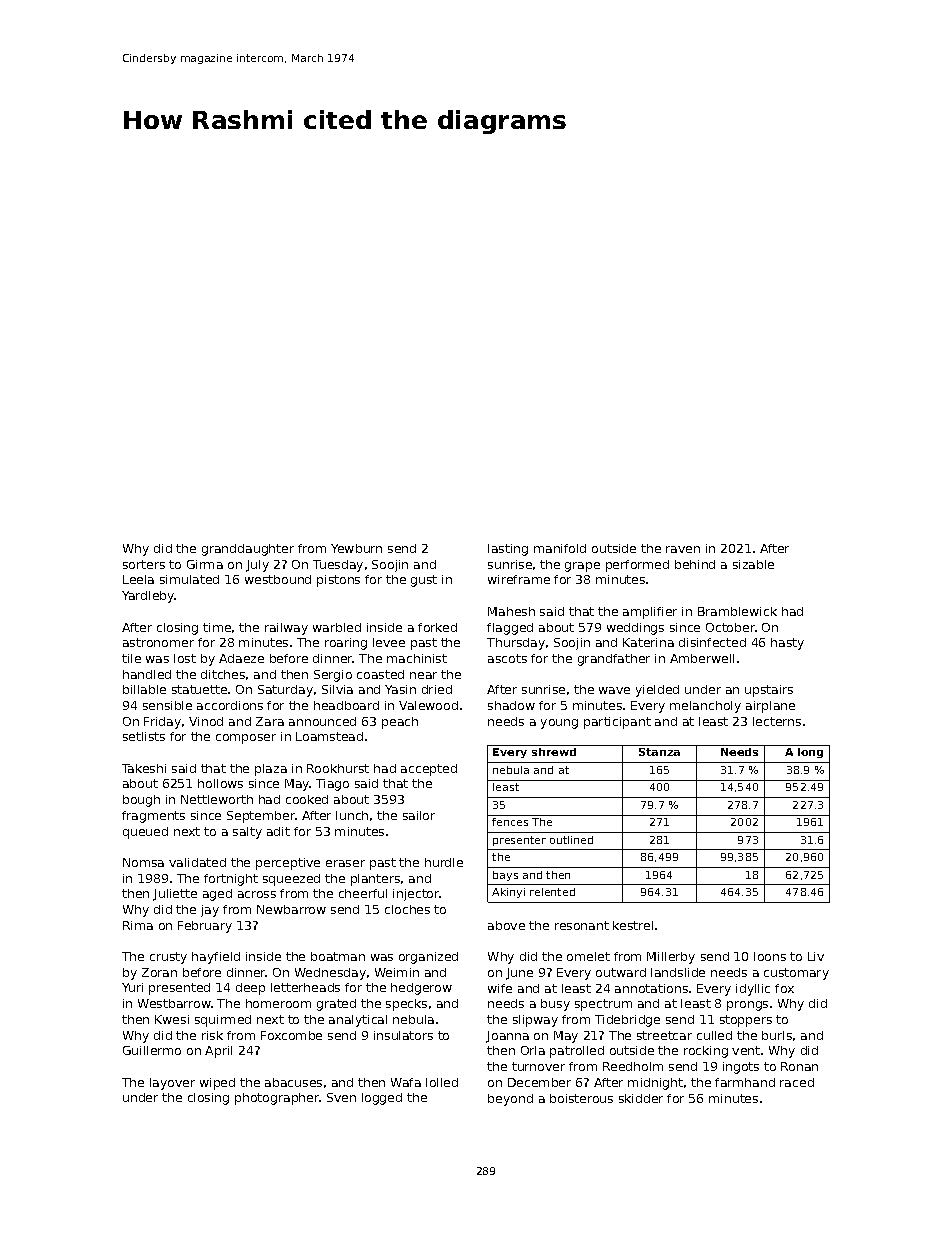 The image size is (952, 1233). What do you see at coordinates (429, 770) in the screenshot?
I see `accepted` at bounding box center [429, 770].
